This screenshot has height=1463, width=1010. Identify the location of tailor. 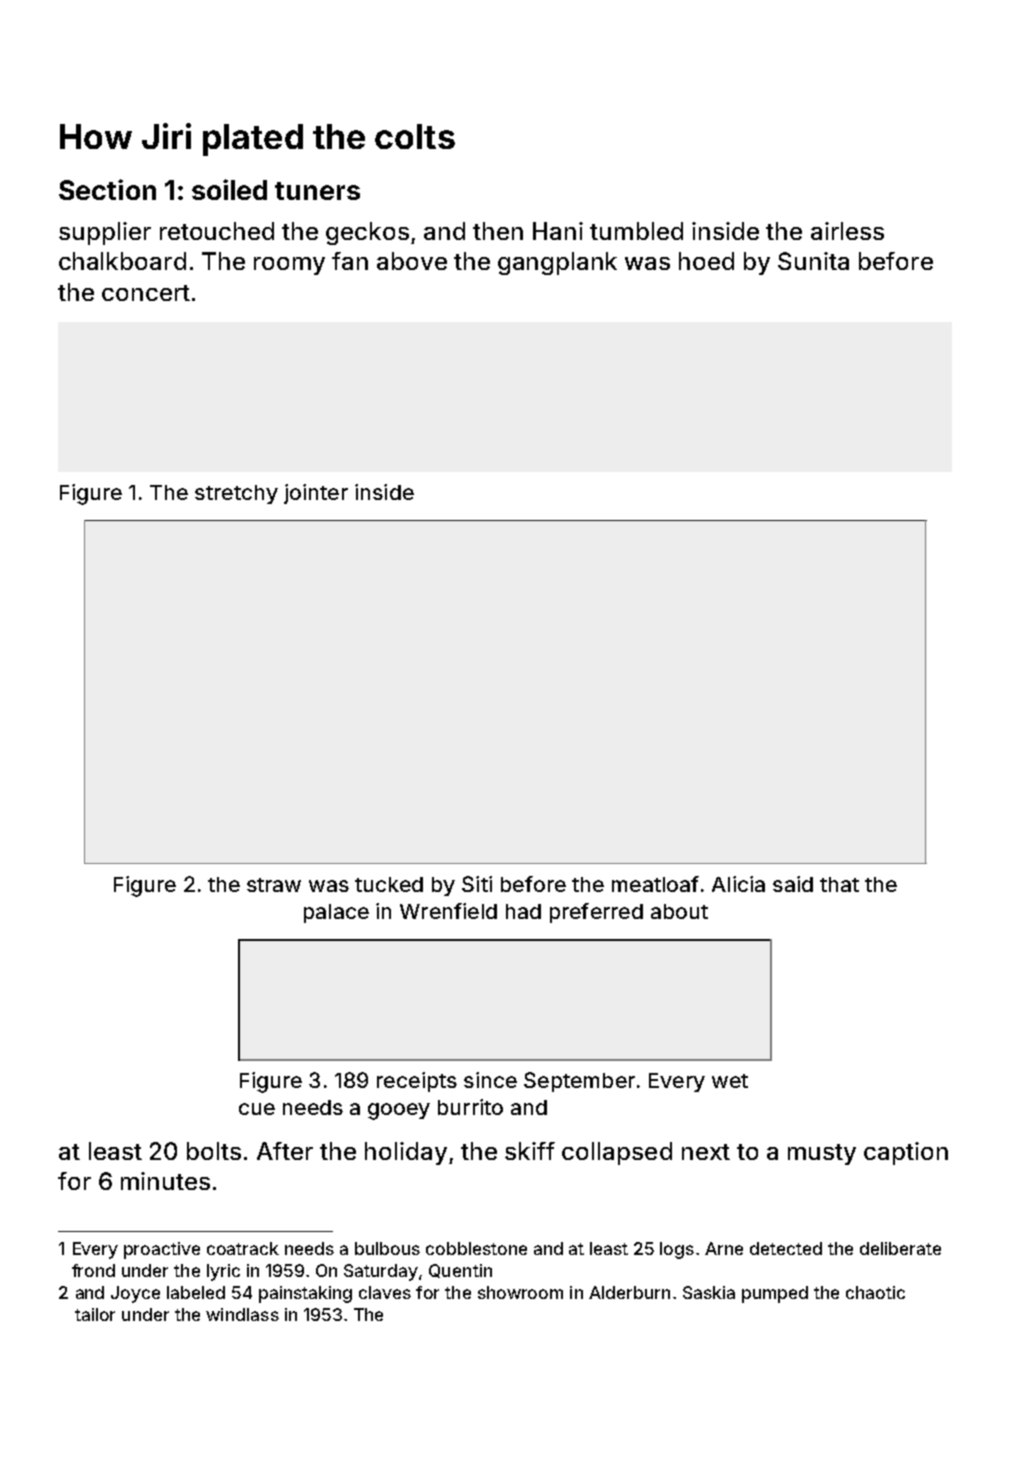
(95, 1314).
